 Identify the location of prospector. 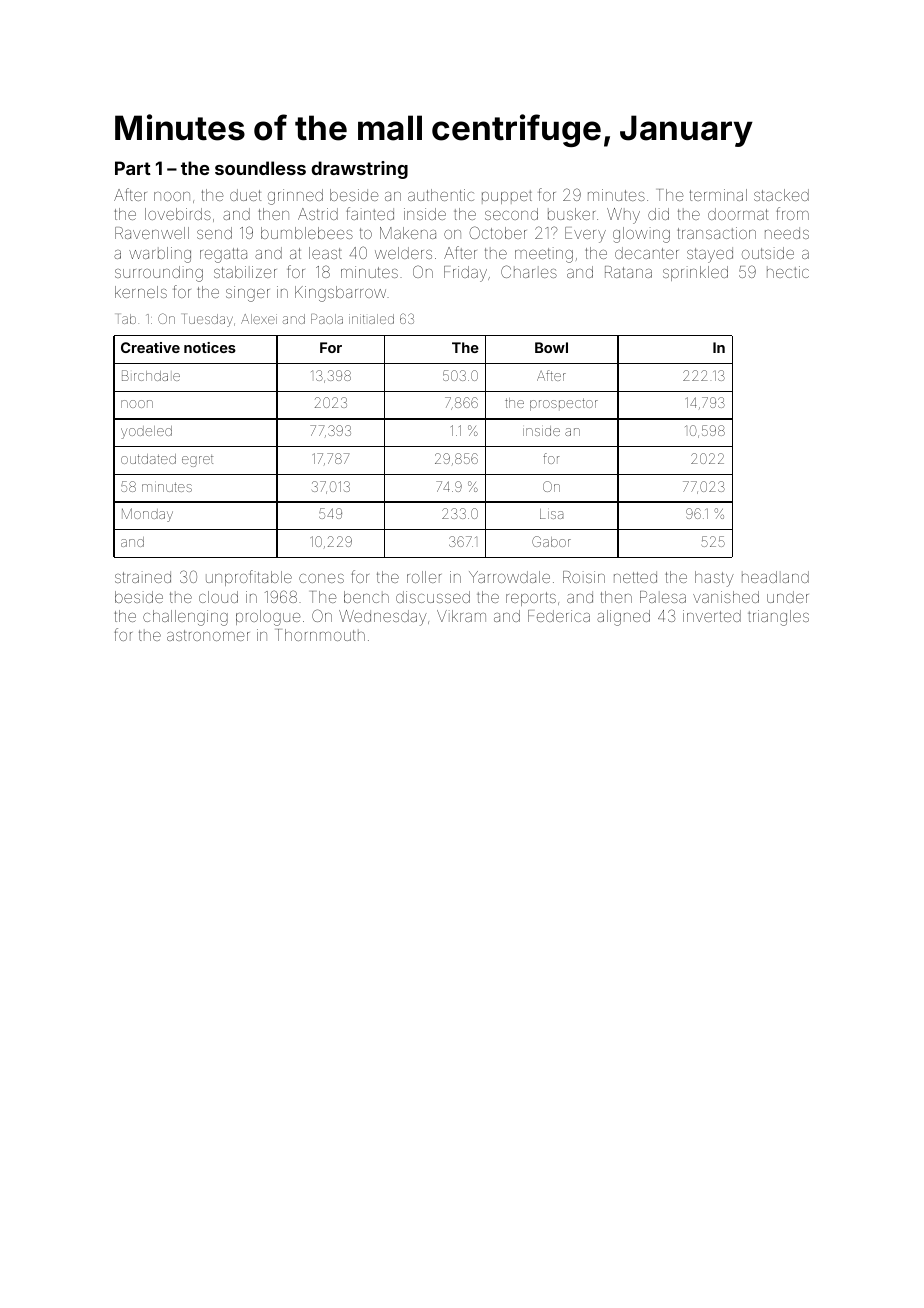
(564, 404).
